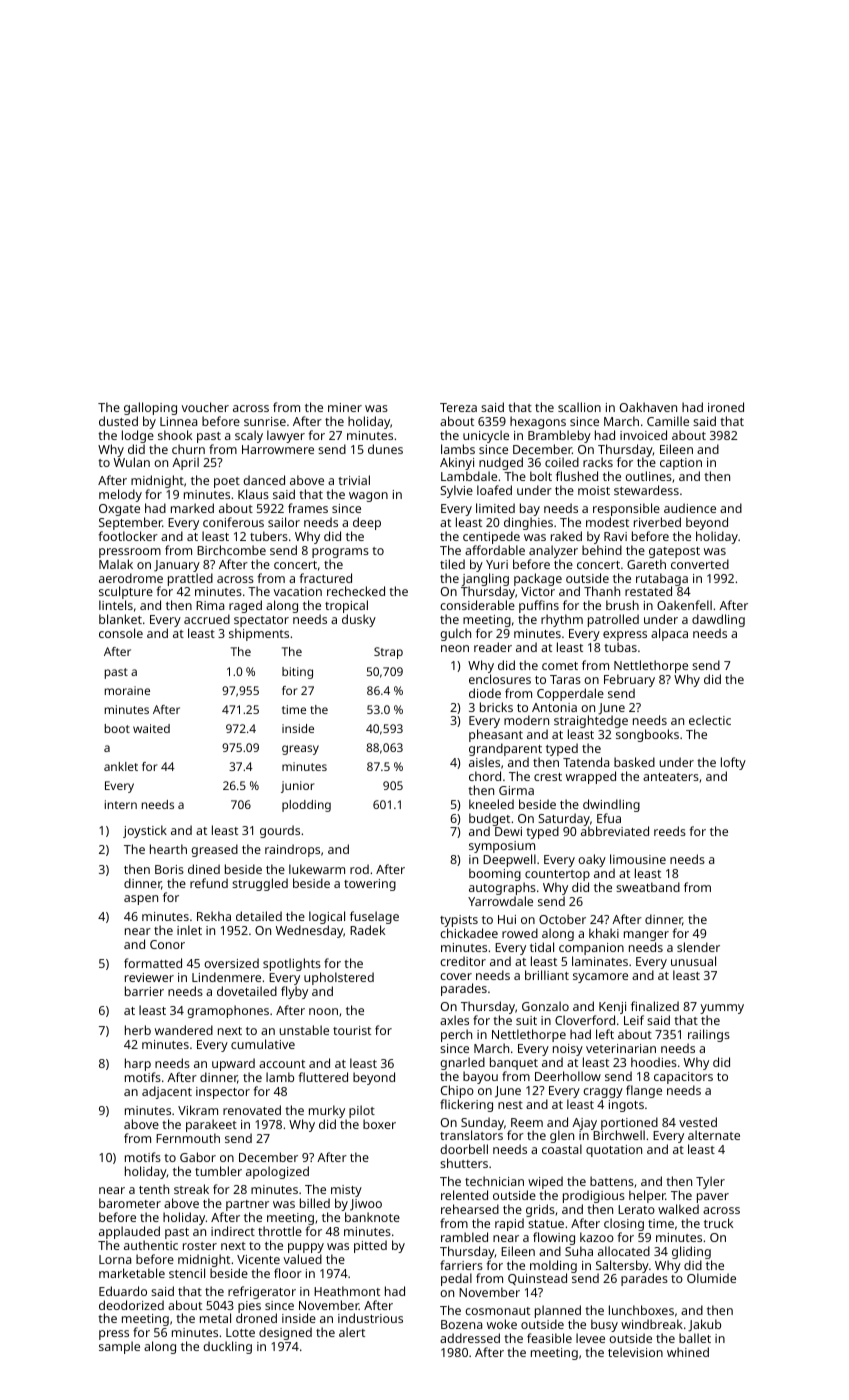  Describe the element at coordinates (704, 1325) in the image. I see `Jakub` at that location.
